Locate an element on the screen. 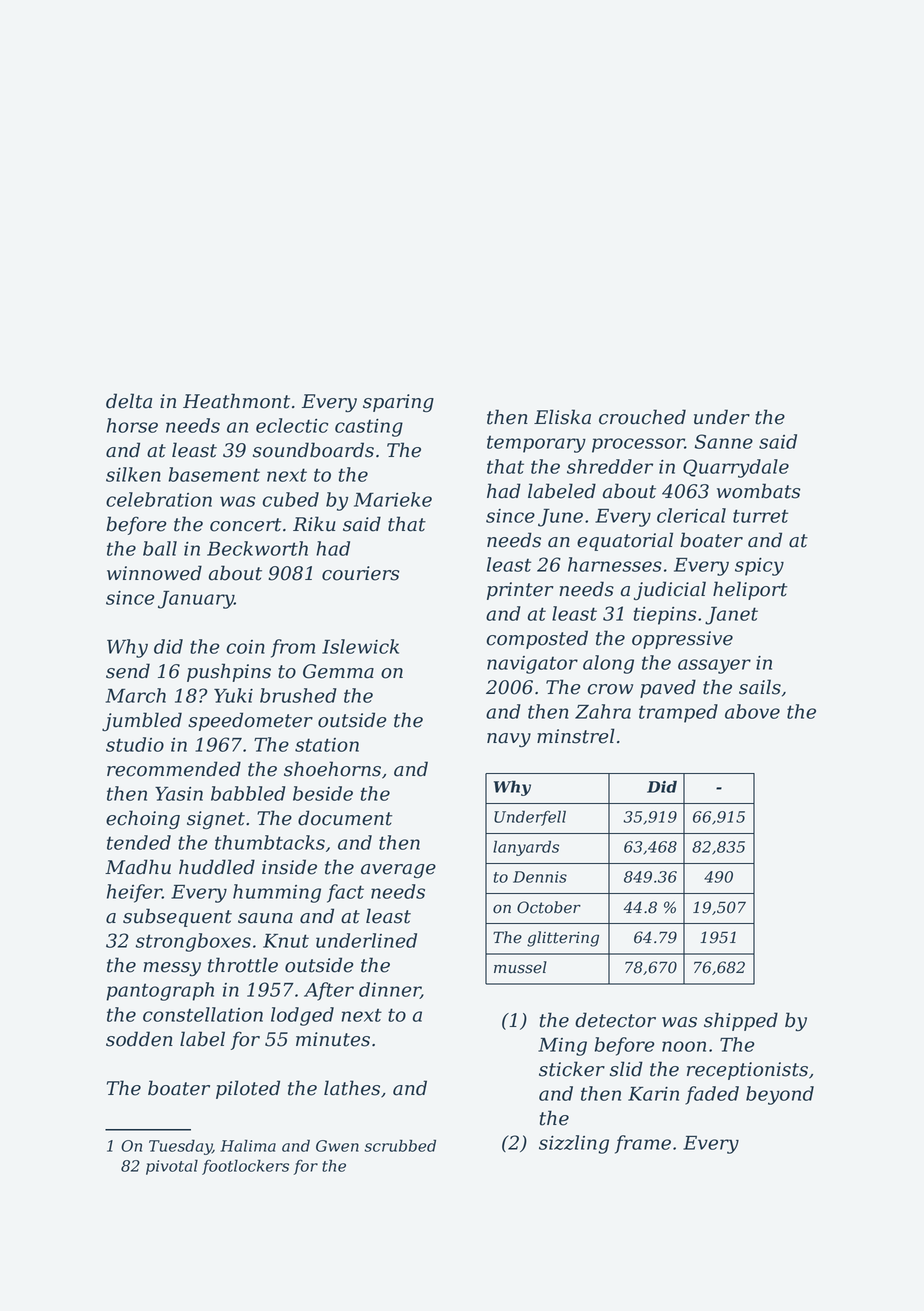 The image size is (924, 1311). Dennis is located at coordinates (540, 877).
